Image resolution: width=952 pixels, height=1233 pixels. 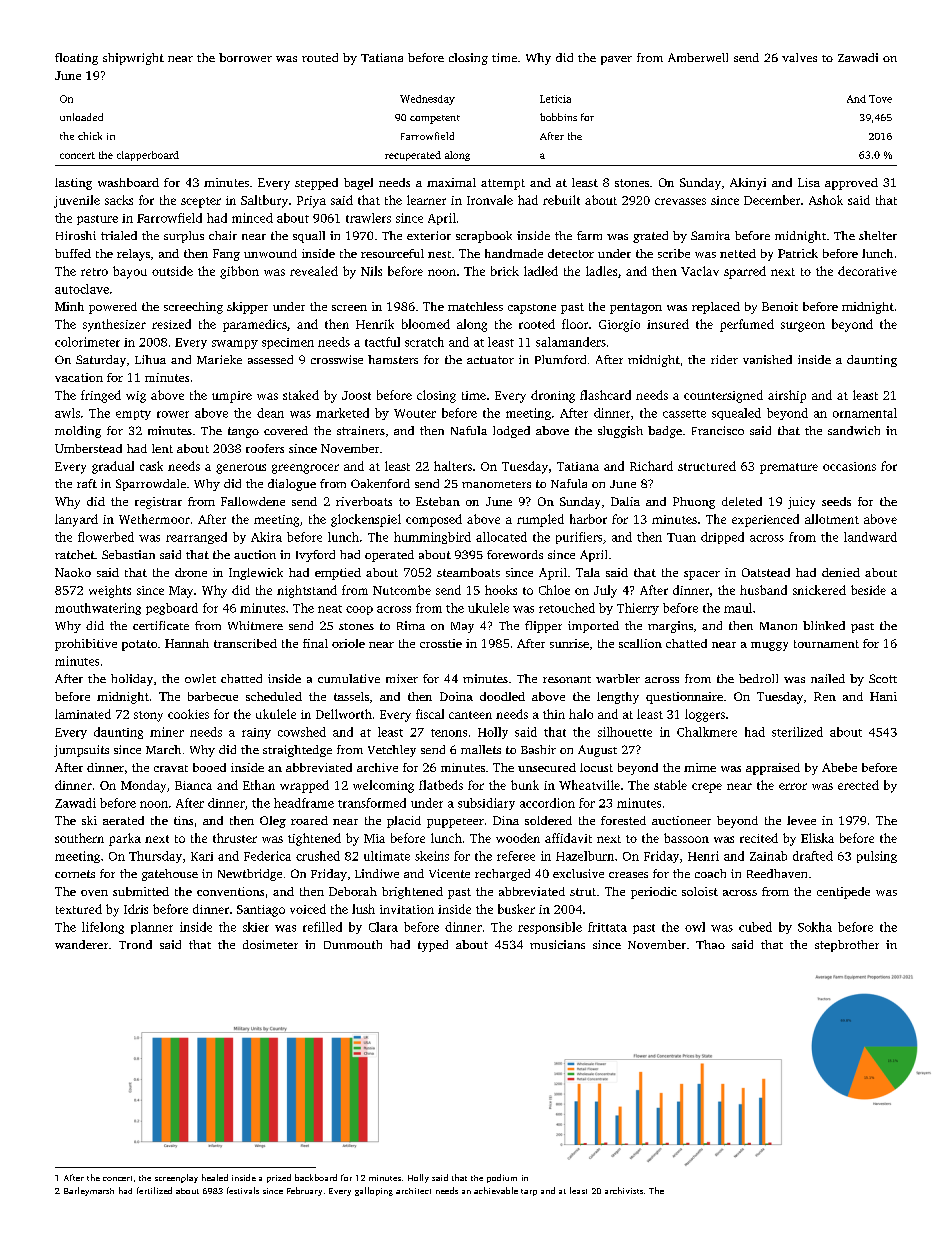 What do you see at coordinates (435, 119) in the screenshot?
I see `competent` at bounding box center [435, 119].
